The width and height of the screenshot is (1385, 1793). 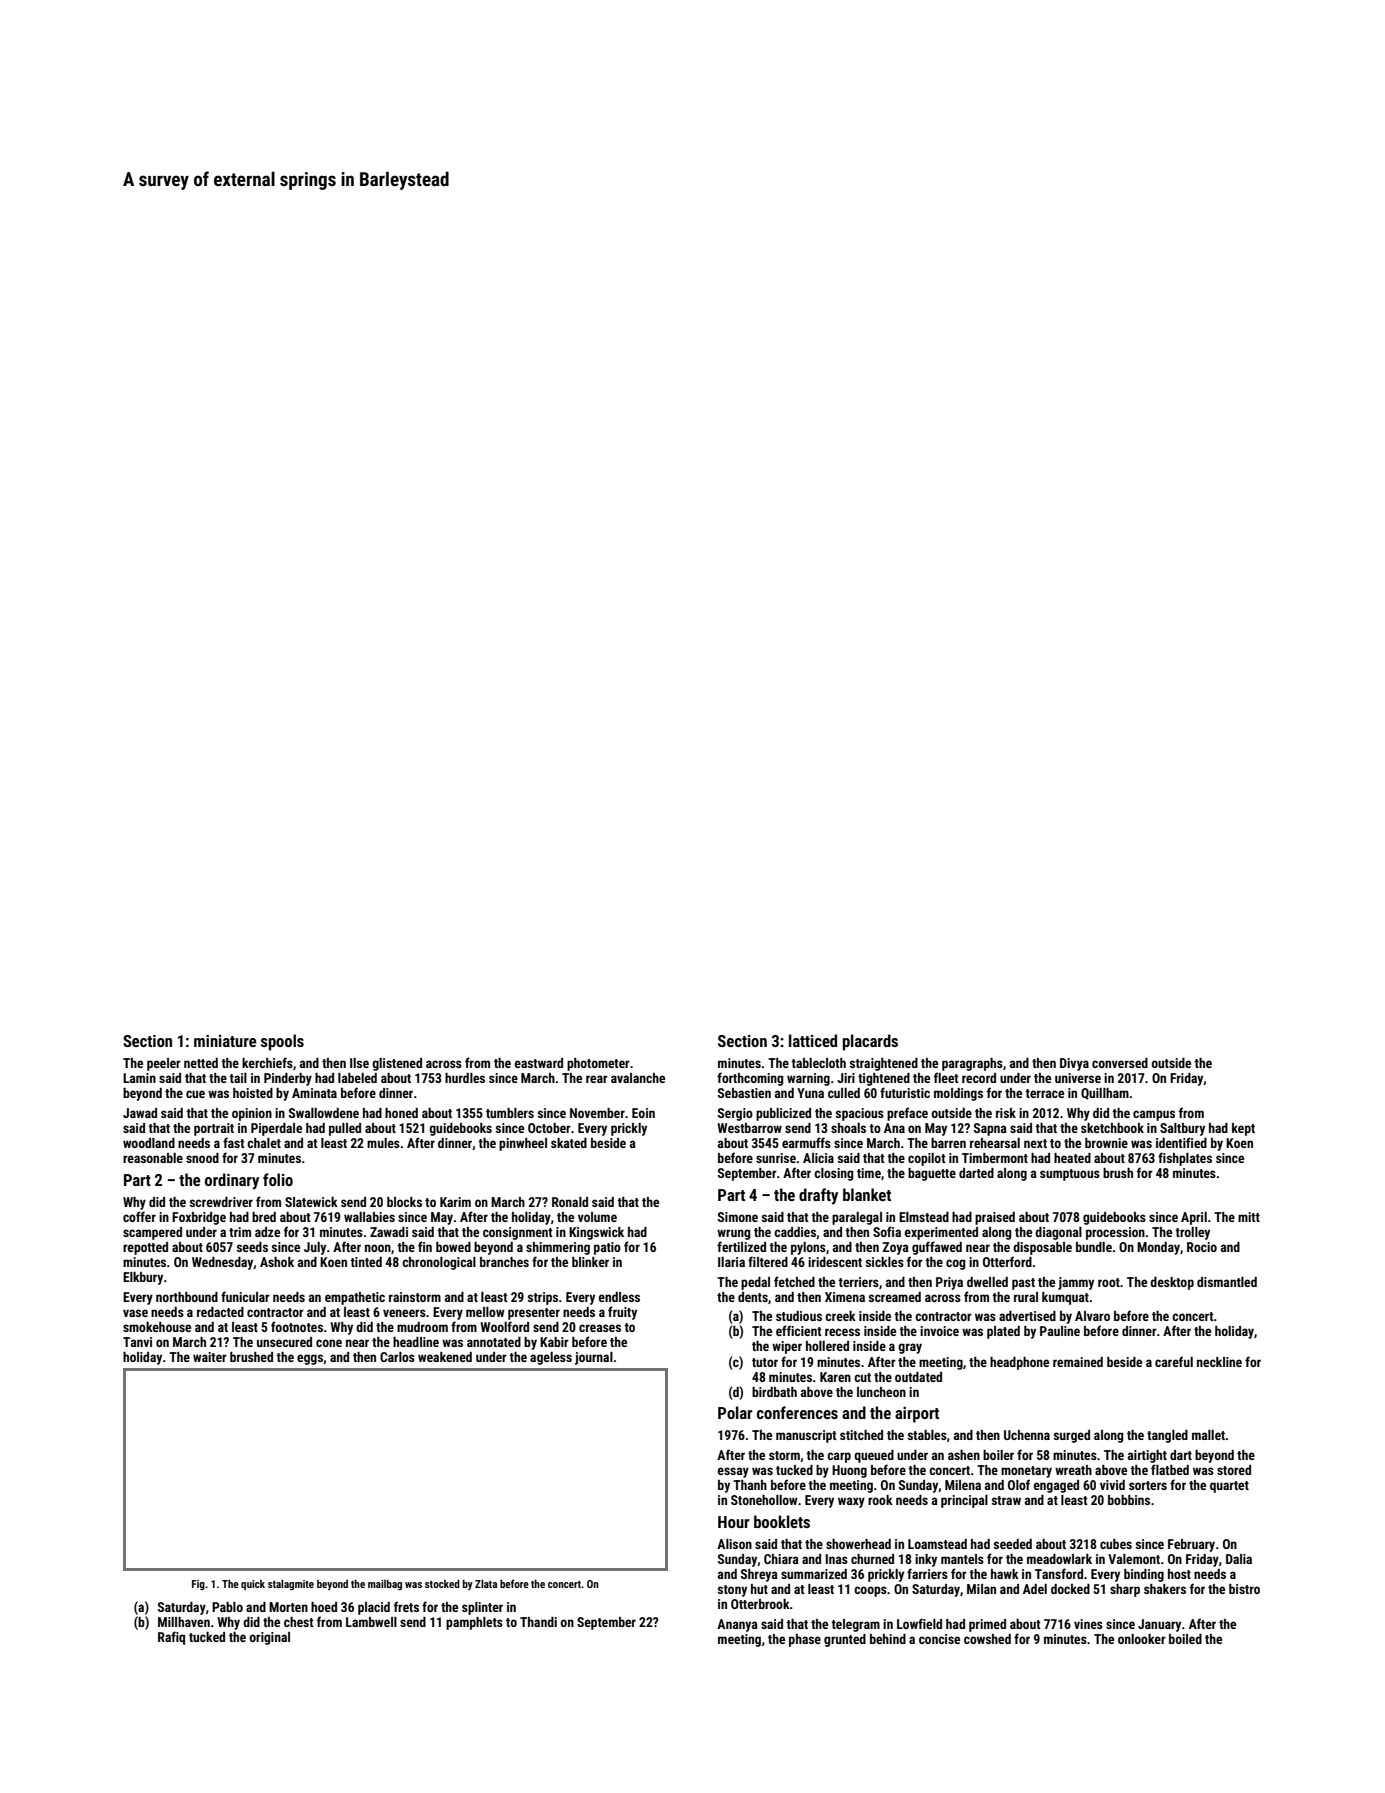 I want to click on stocked, so click(x=442, y=1583).
